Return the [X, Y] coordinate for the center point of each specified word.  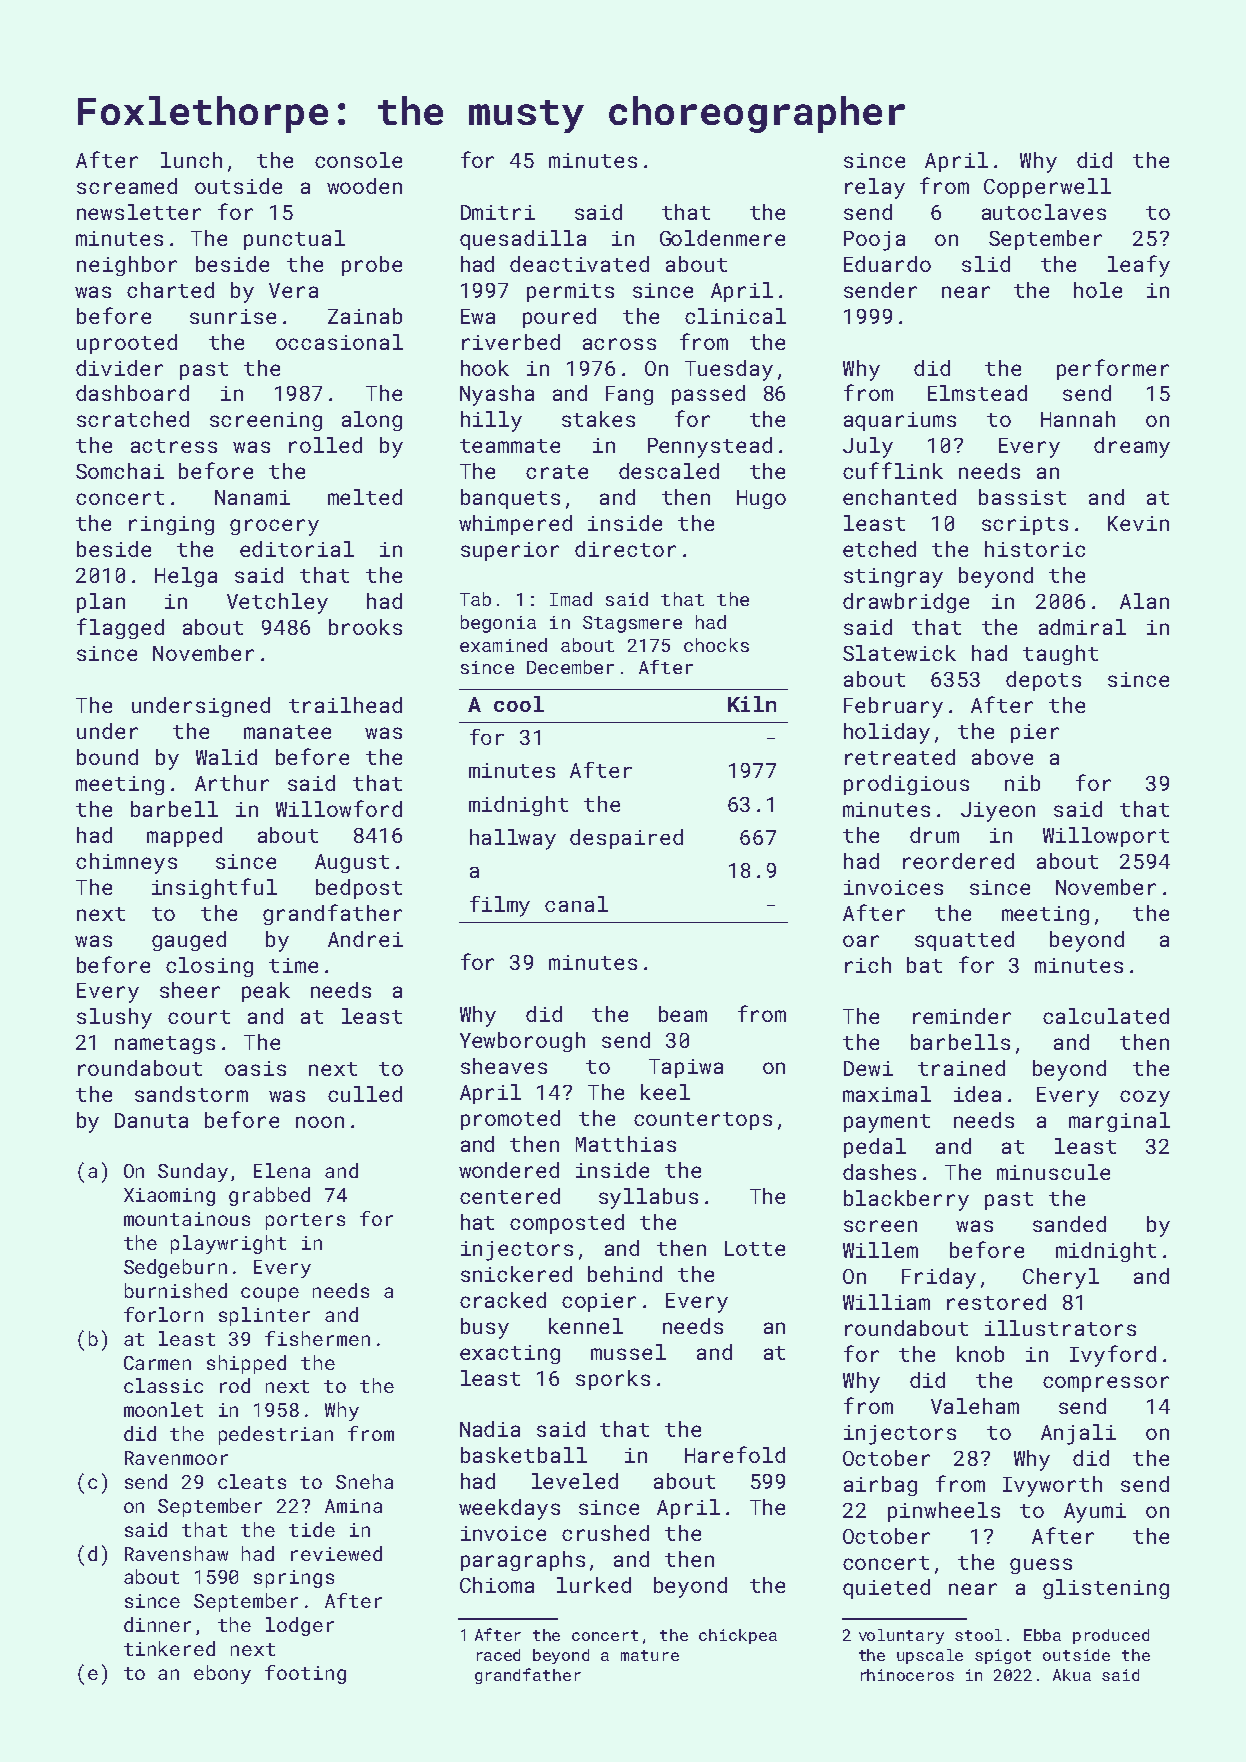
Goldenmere [722, 238]
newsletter [139, 212]
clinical [735, 316]
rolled [325, 445]
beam [683, 1014]
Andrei [365, 939]
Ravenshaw [176, 1553]
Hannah [1078, 419]
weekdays [509, 1509]
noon [320, 1122]
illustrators [1060, 1328]
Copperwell [1047, 188]
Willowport [1106, 837]
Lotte [755, 1248]
